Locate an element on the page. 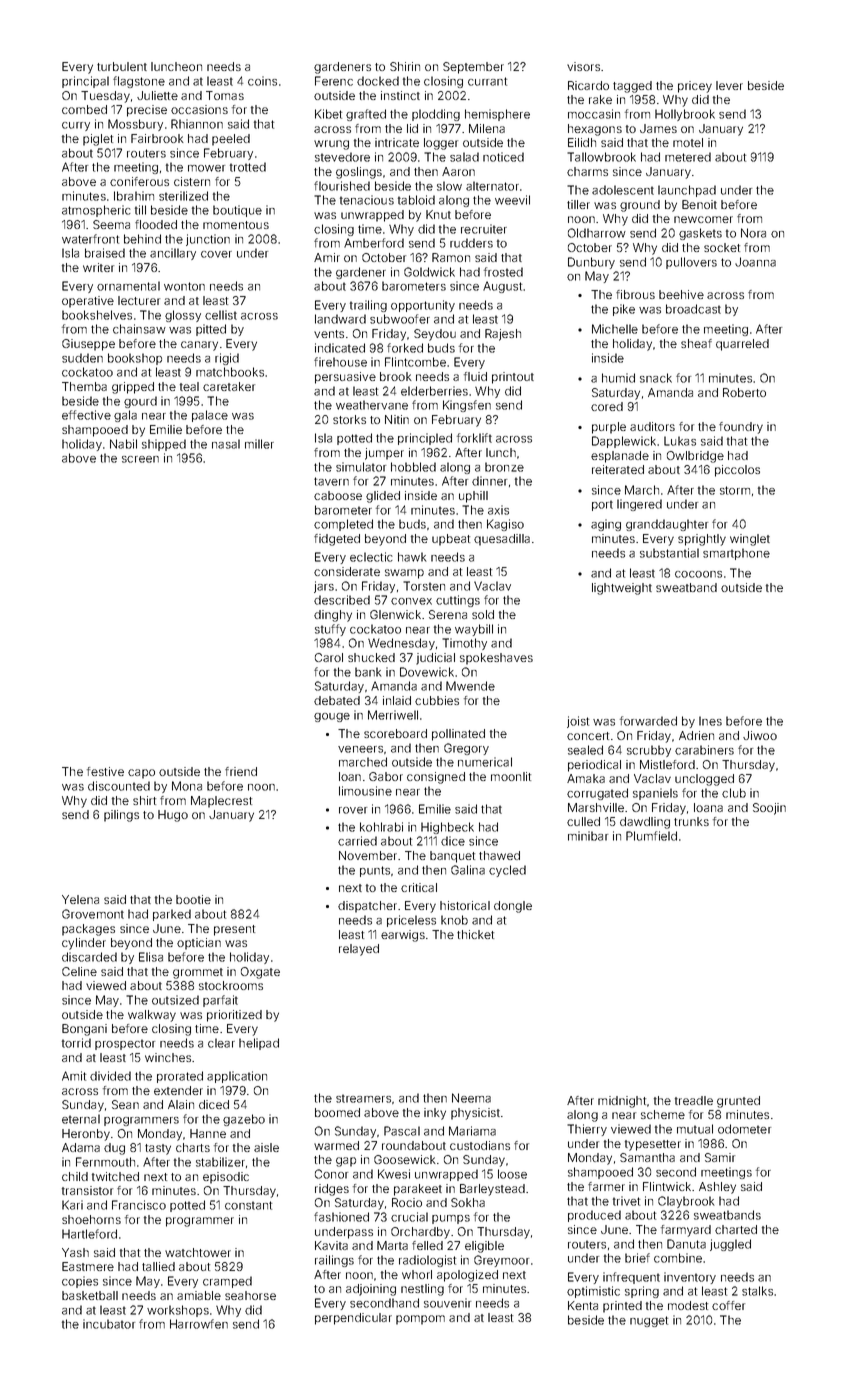 The image size is (849, 1400). Yash is located at coordinates (75, 1252).
